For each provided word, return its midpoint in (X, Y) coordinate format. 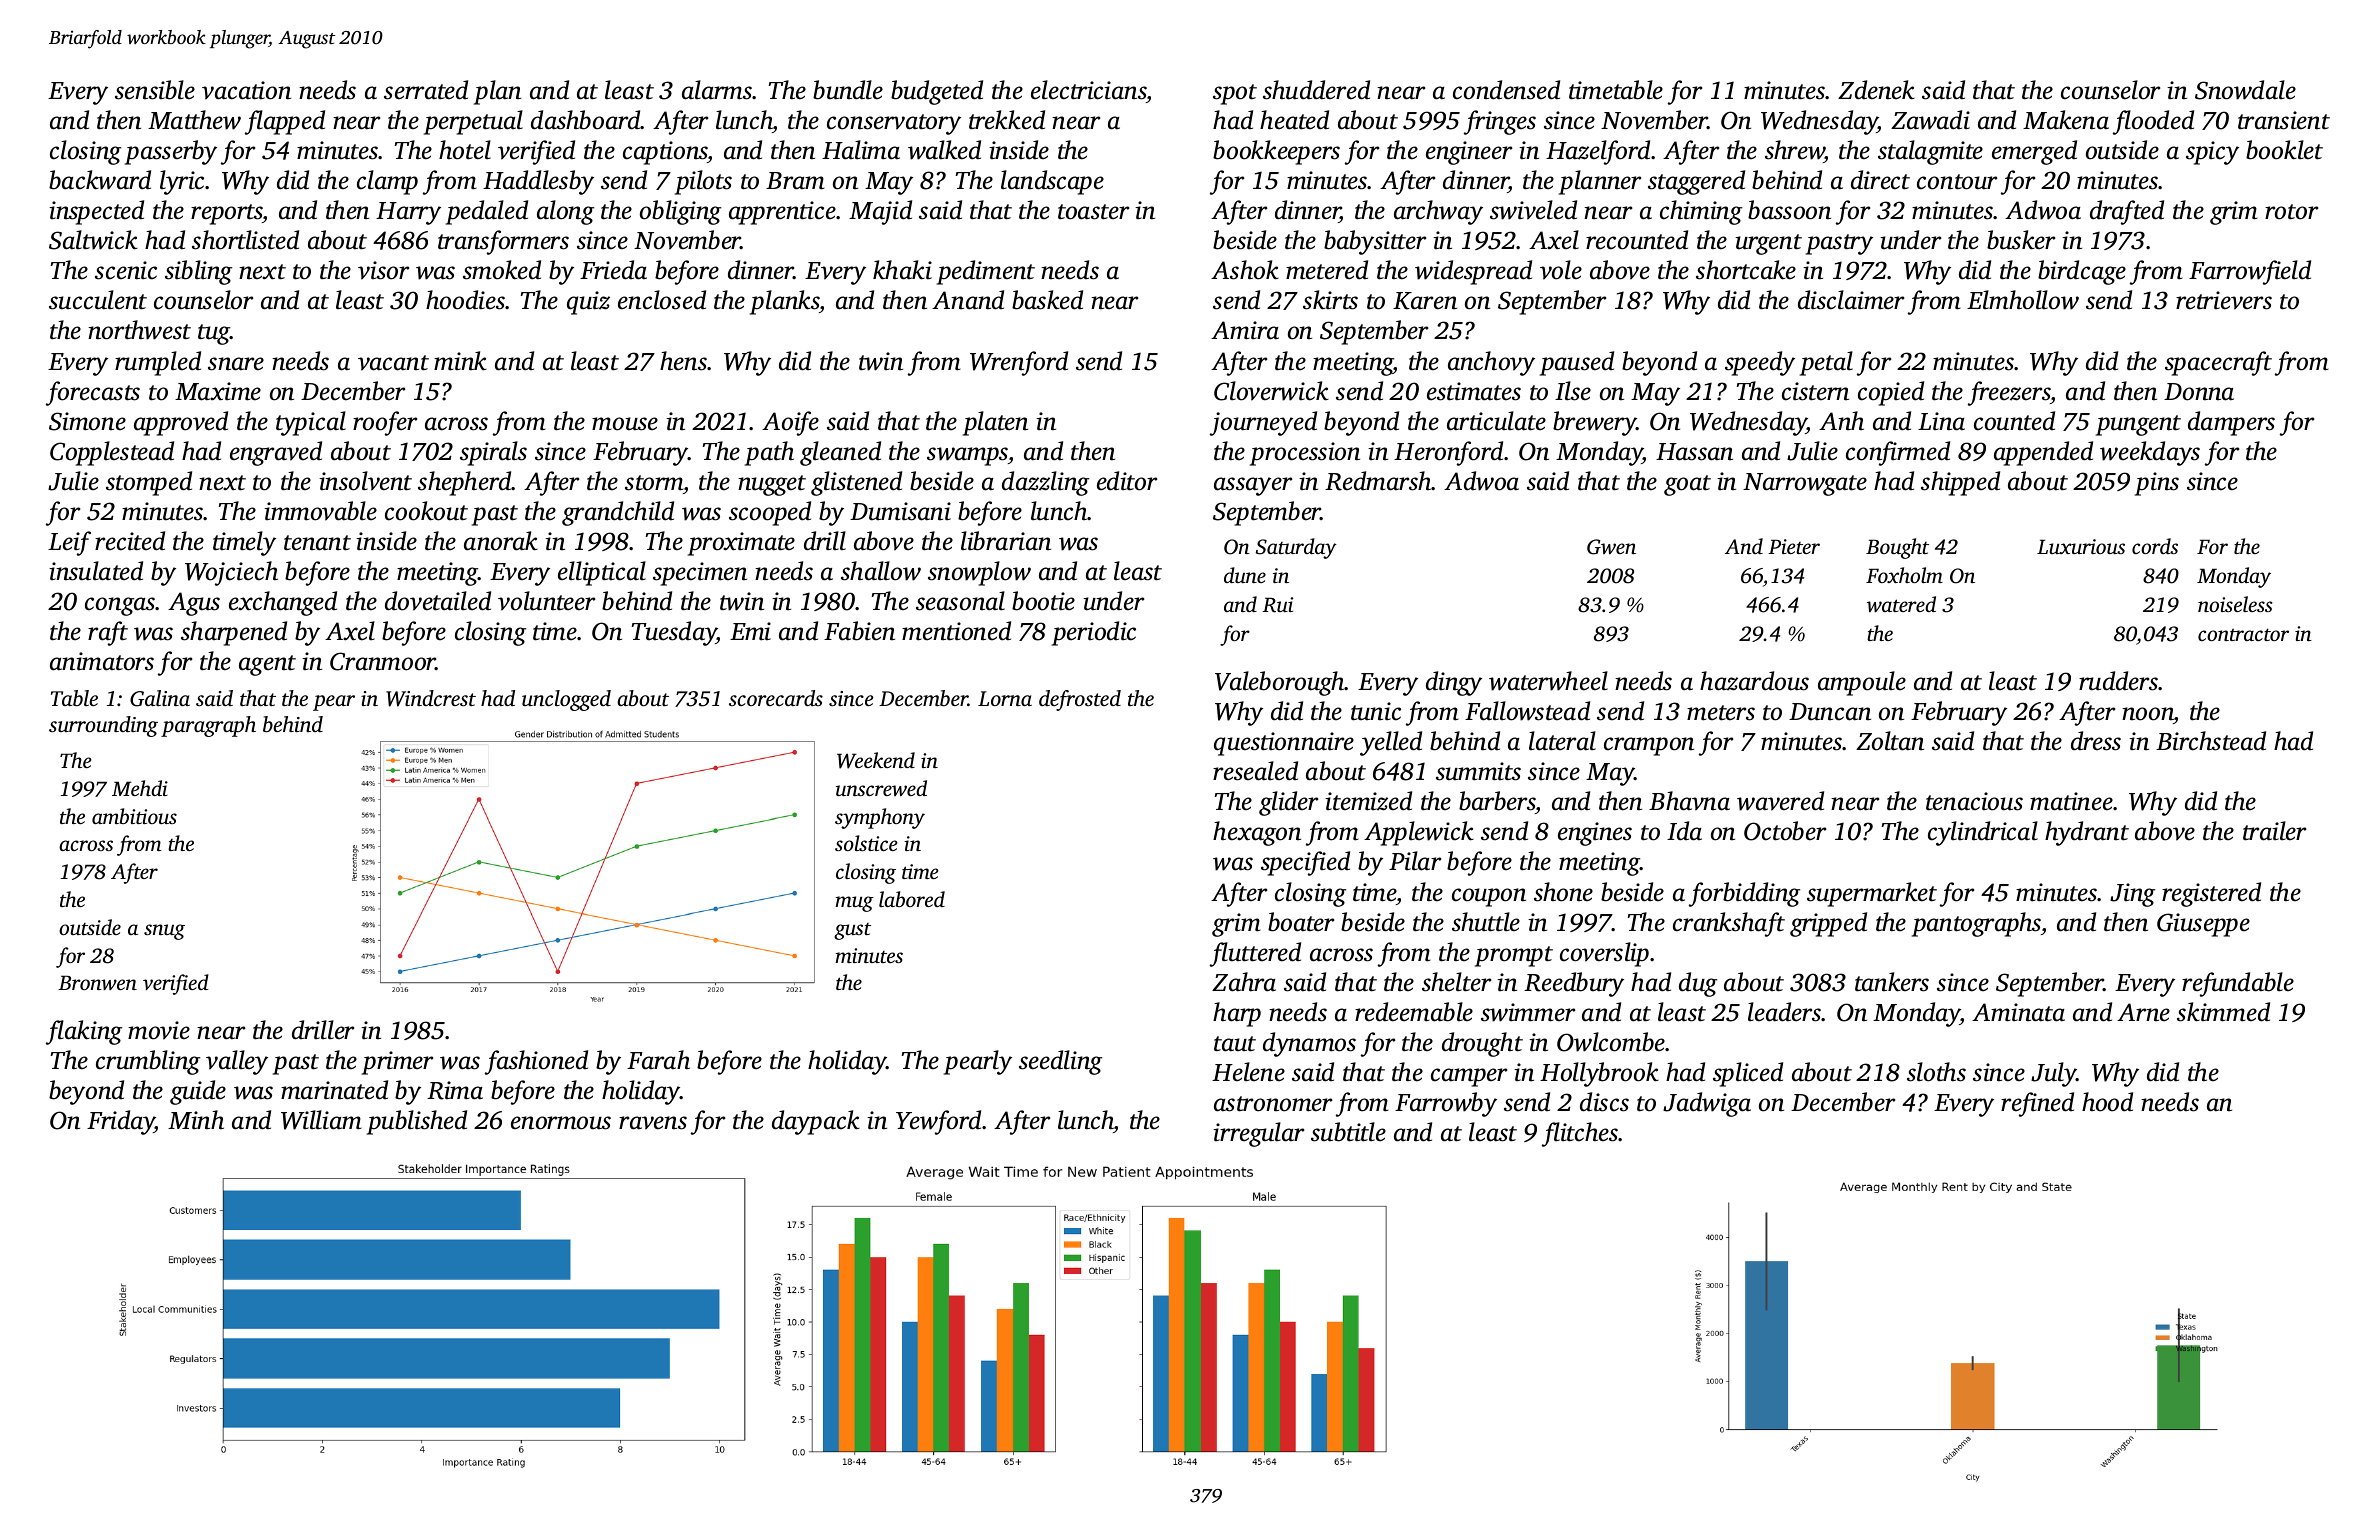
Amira (1245, 330)
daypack (816, 1122)
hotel (465, 150)
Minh (196, 1120)
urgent (1768, 244)
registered (2211, 894)
